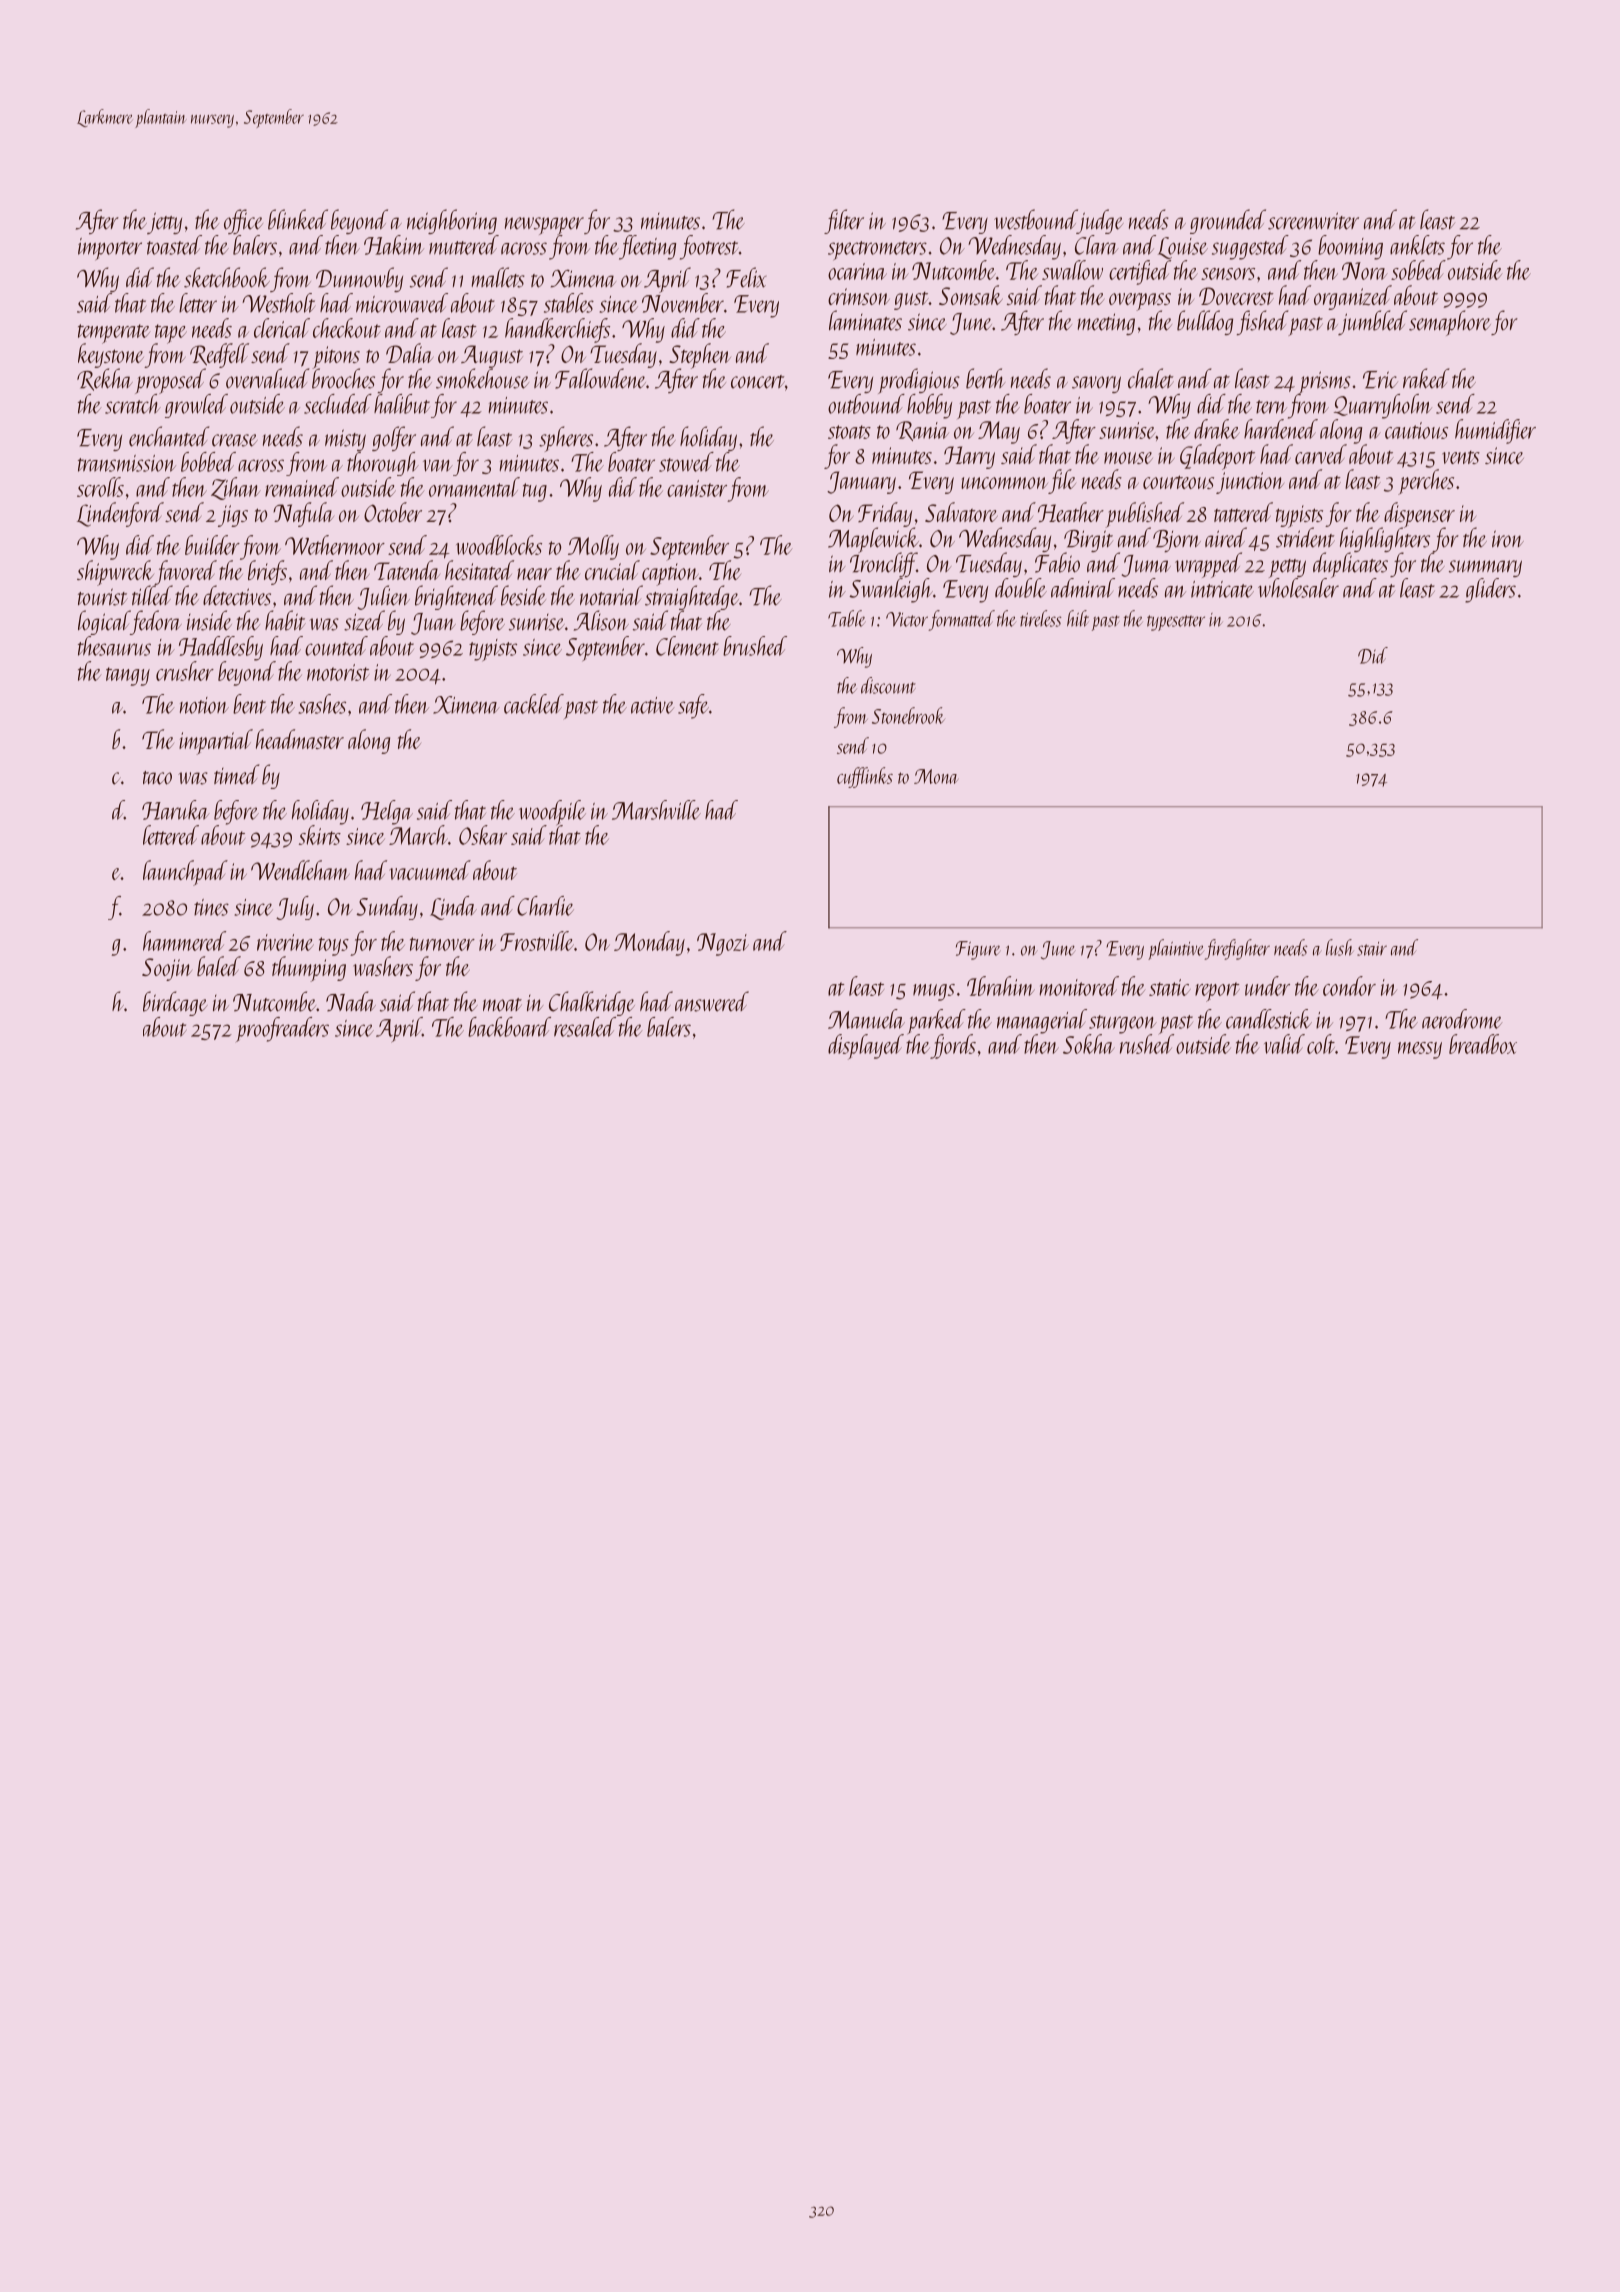  Describe the element at coordinates (278, 303) in the image. I see `Westholt` at that location.
